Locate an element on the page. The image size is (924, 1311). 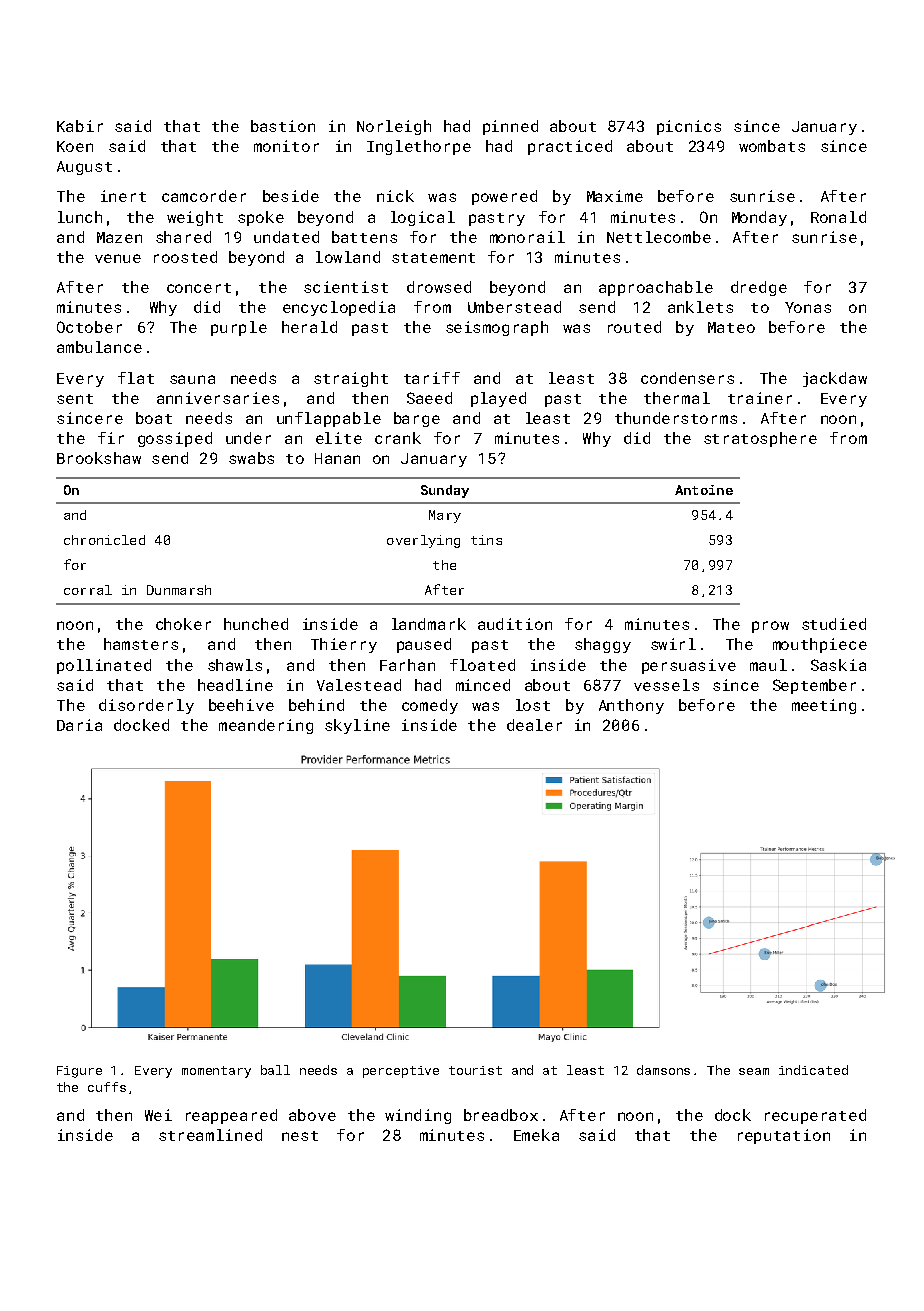
played is located at coordinates (498, 399).
